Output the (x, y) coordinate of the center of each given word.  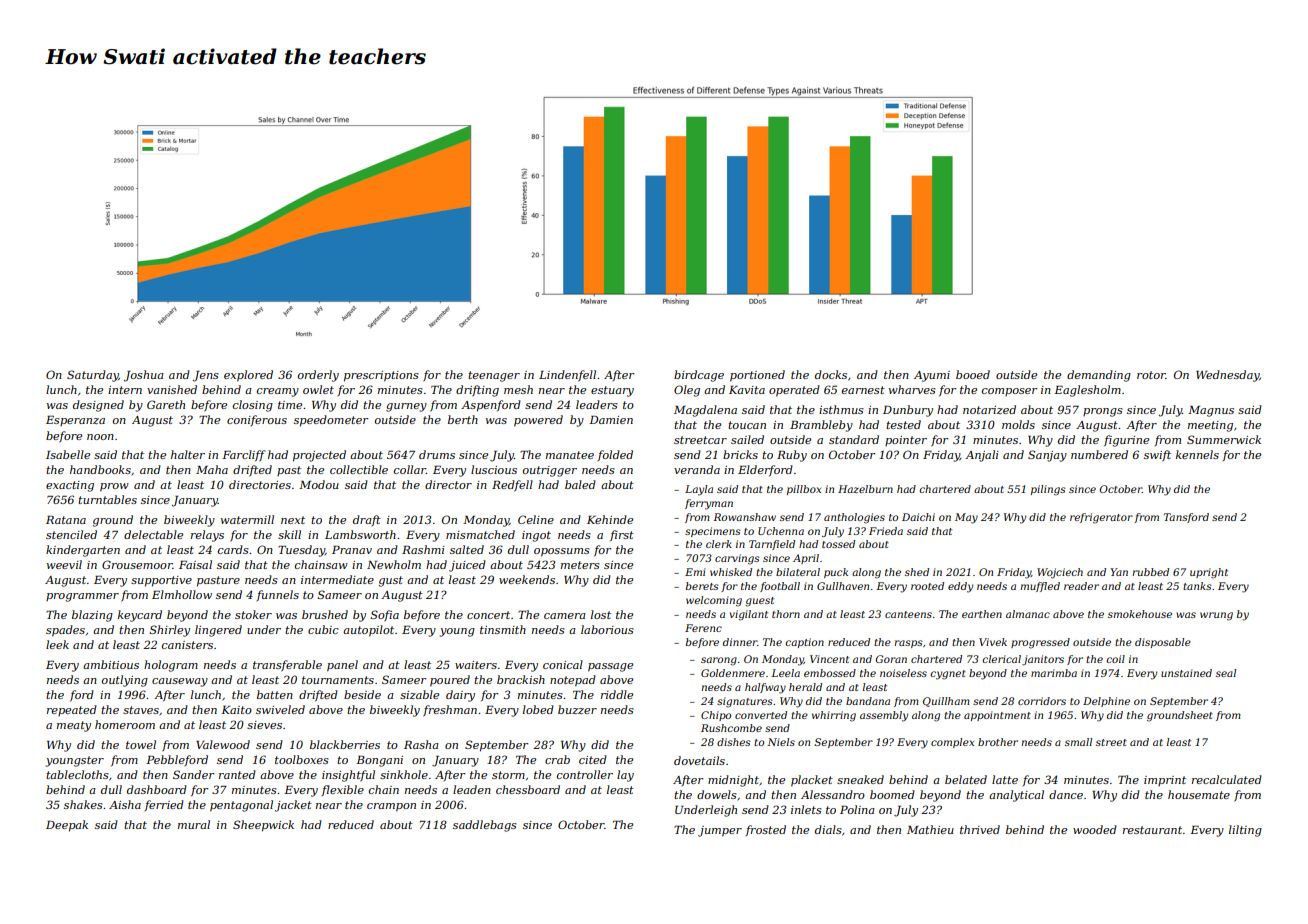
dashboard (157, 789)
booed (973, 374)
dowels (717, 794)
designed (98, 406)
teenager (494, 376)
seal (1226, 673)
